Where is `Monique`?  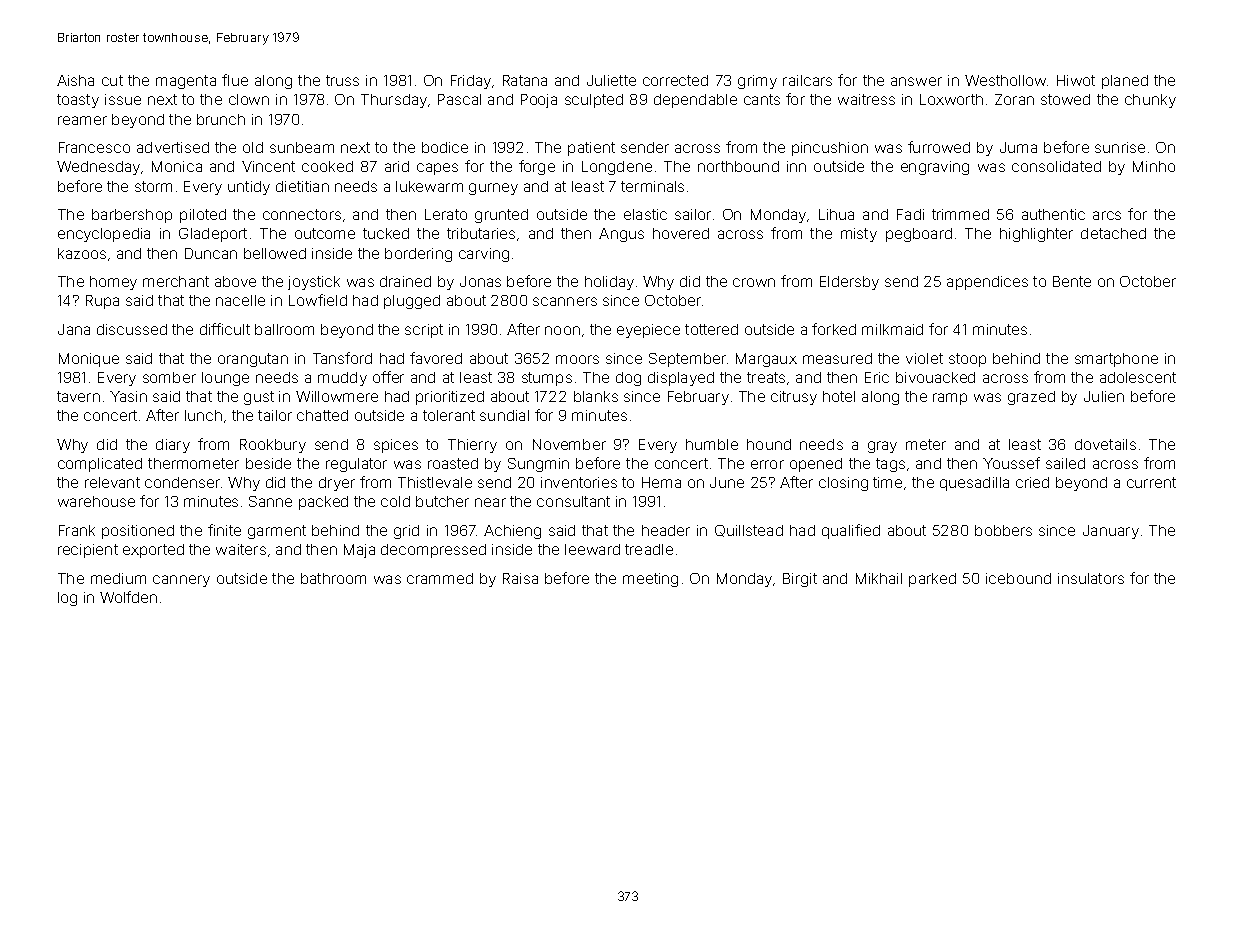 Monique is located at coordinates (89, 360).
